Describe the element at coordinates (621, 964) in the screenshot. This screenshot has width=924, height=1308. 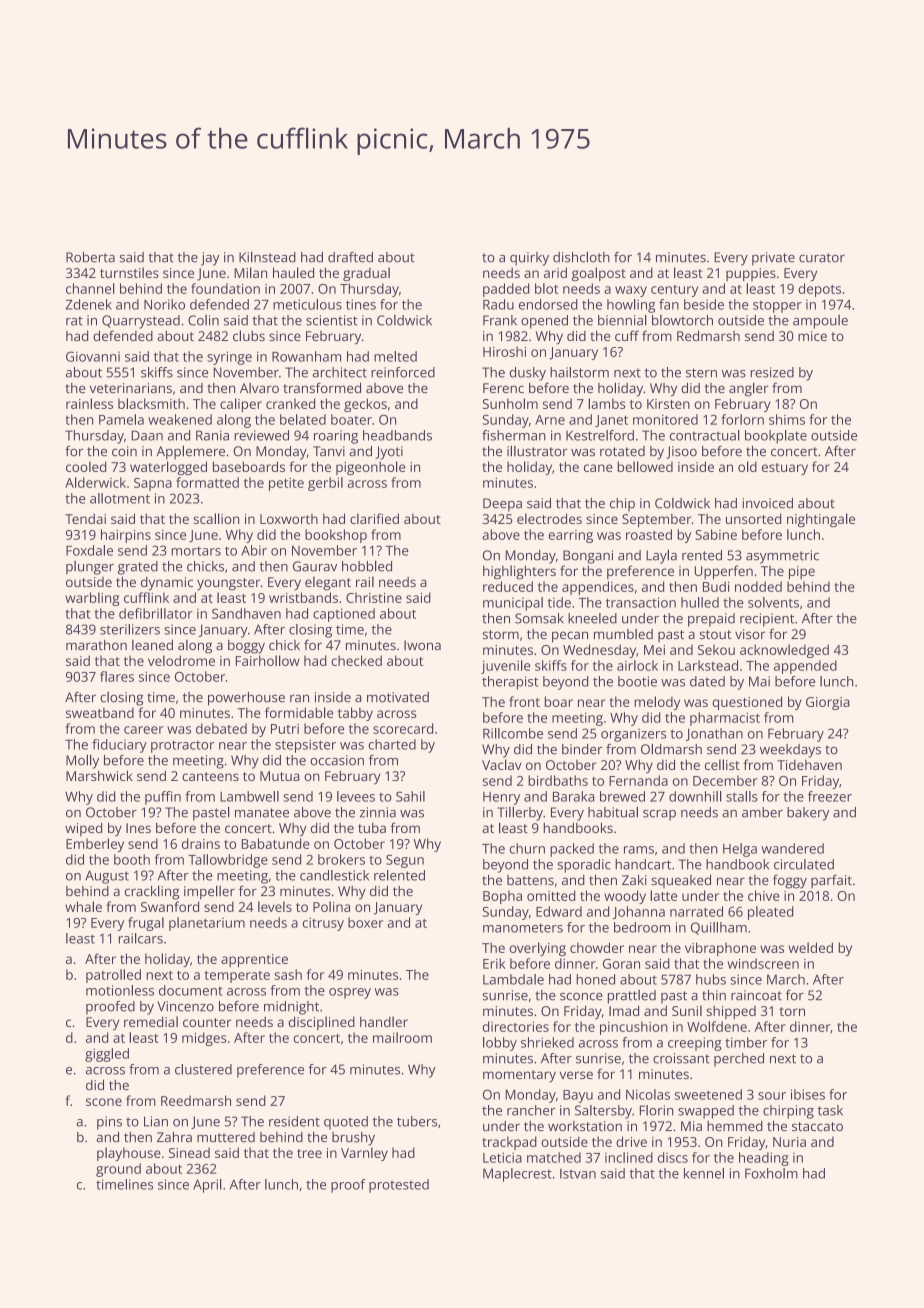
I see `Goran` at that location.
